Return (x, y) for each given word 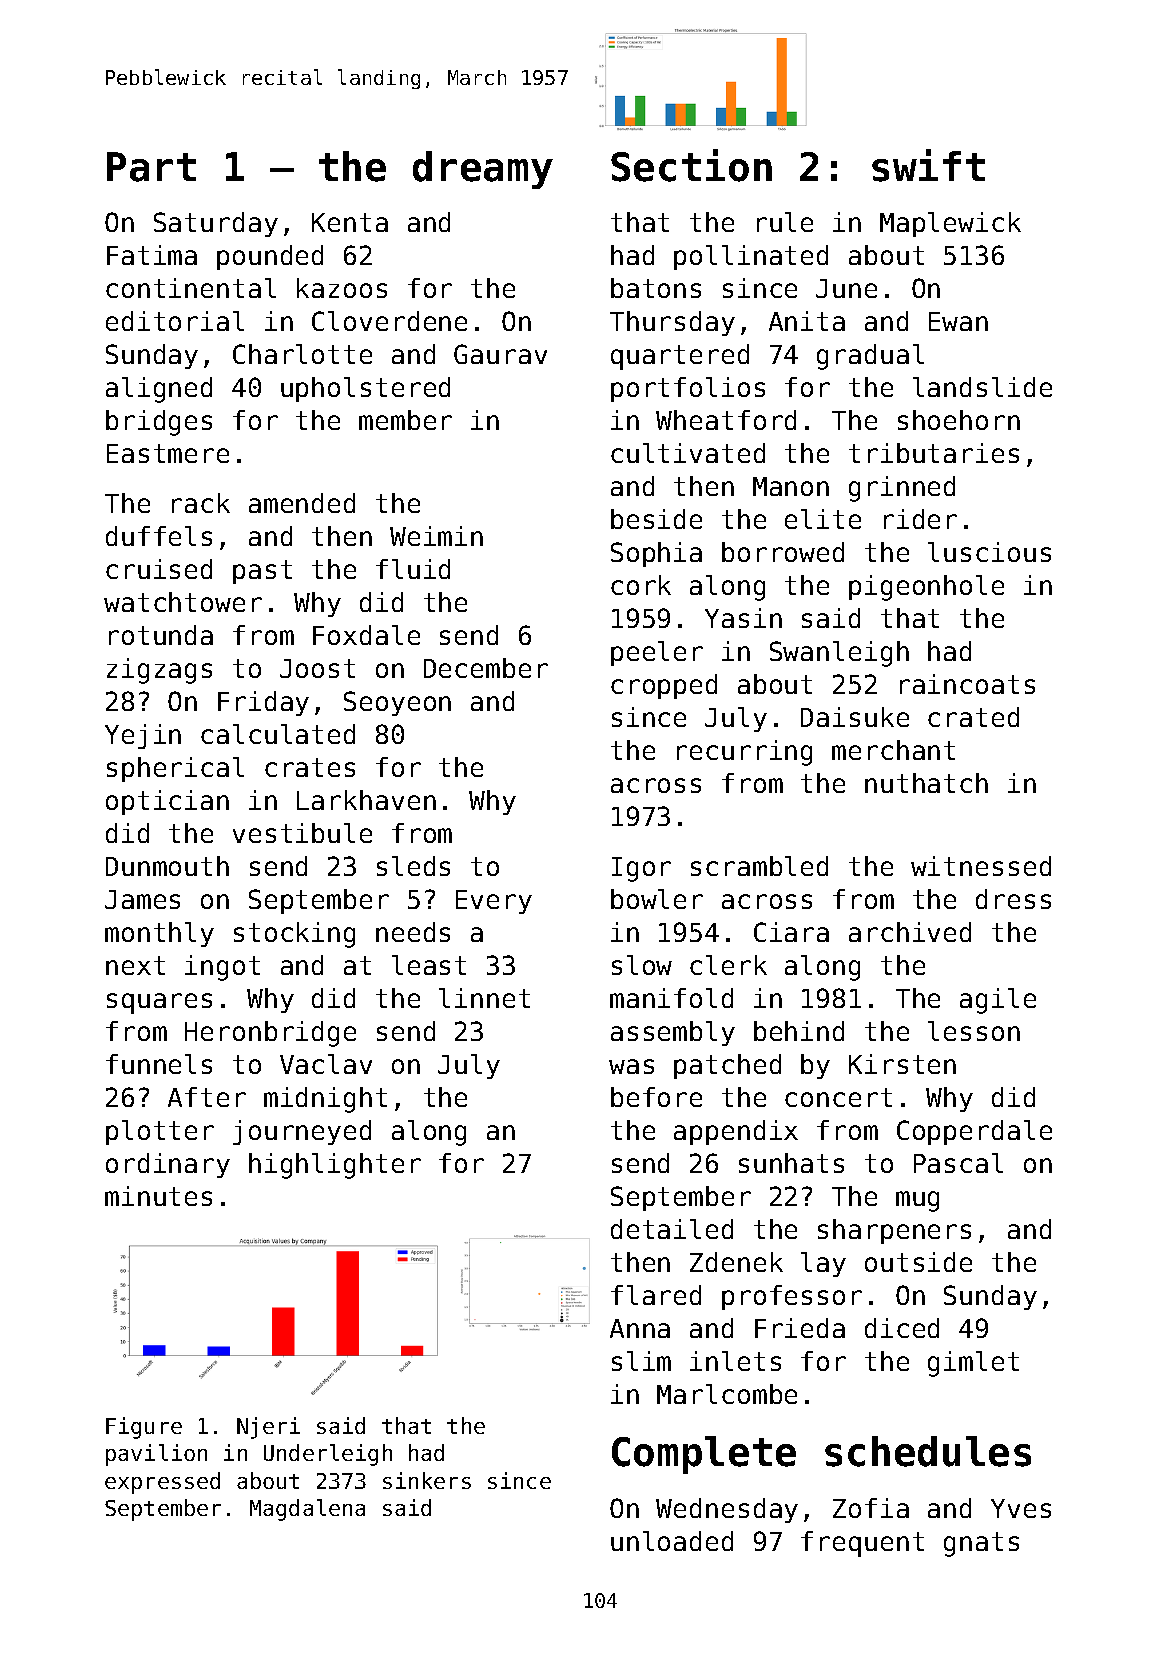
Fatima (152, 255)
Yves (1021, 1508)
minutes (158, 1196)
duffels (159, 536)
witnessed (981, 866)
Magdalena (307, 1510)
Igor (641, 869)
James (142, 899)
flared (656, 1295)
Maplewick (950, 224)
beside (656, 519)
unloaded (672, 1541)
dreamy (483, 170)
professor (792, 1297)
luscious (989, 552)
